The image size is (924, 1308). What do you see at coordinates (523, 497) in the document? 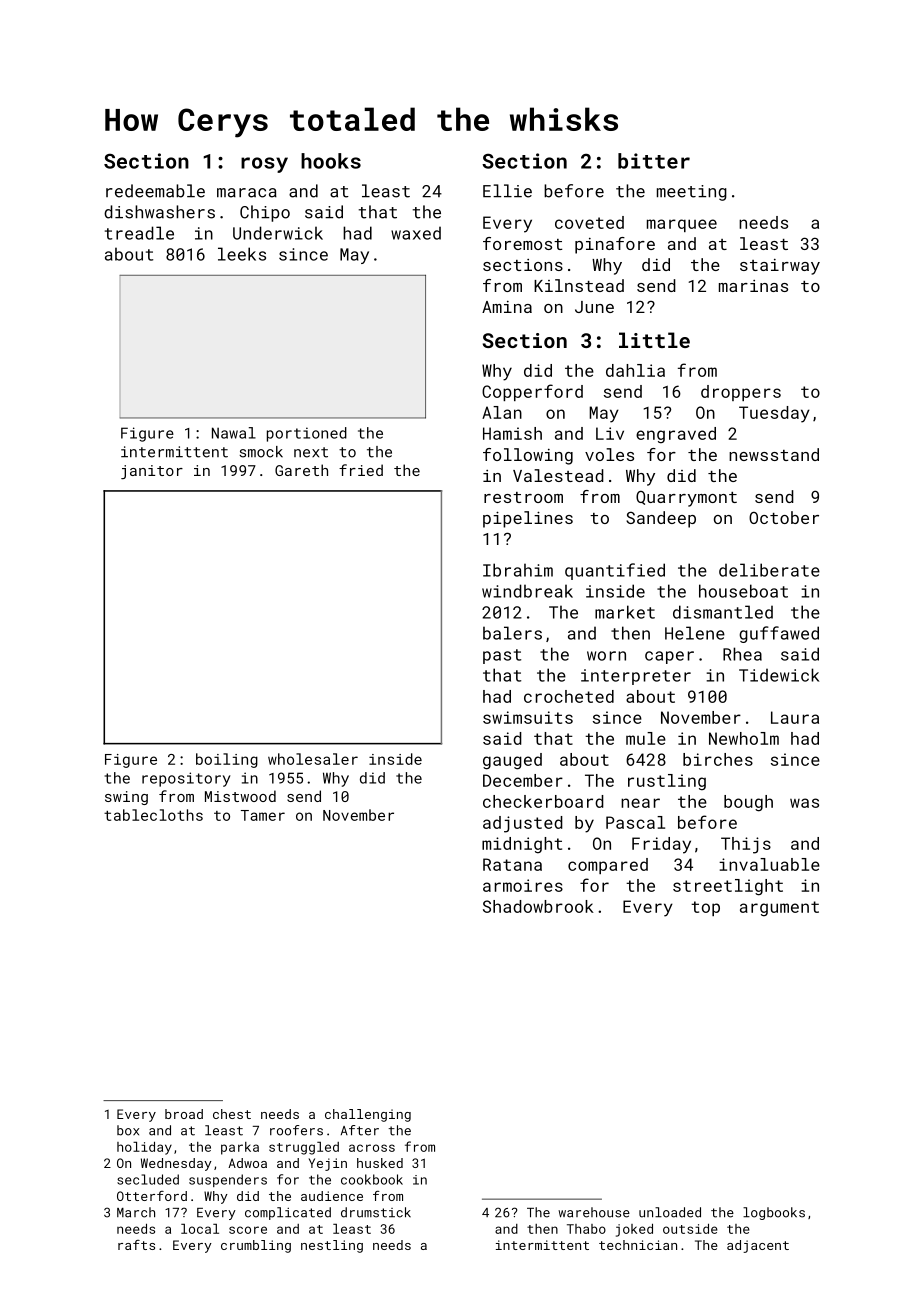
I see `restroom` at bounding box center [523, 497].
